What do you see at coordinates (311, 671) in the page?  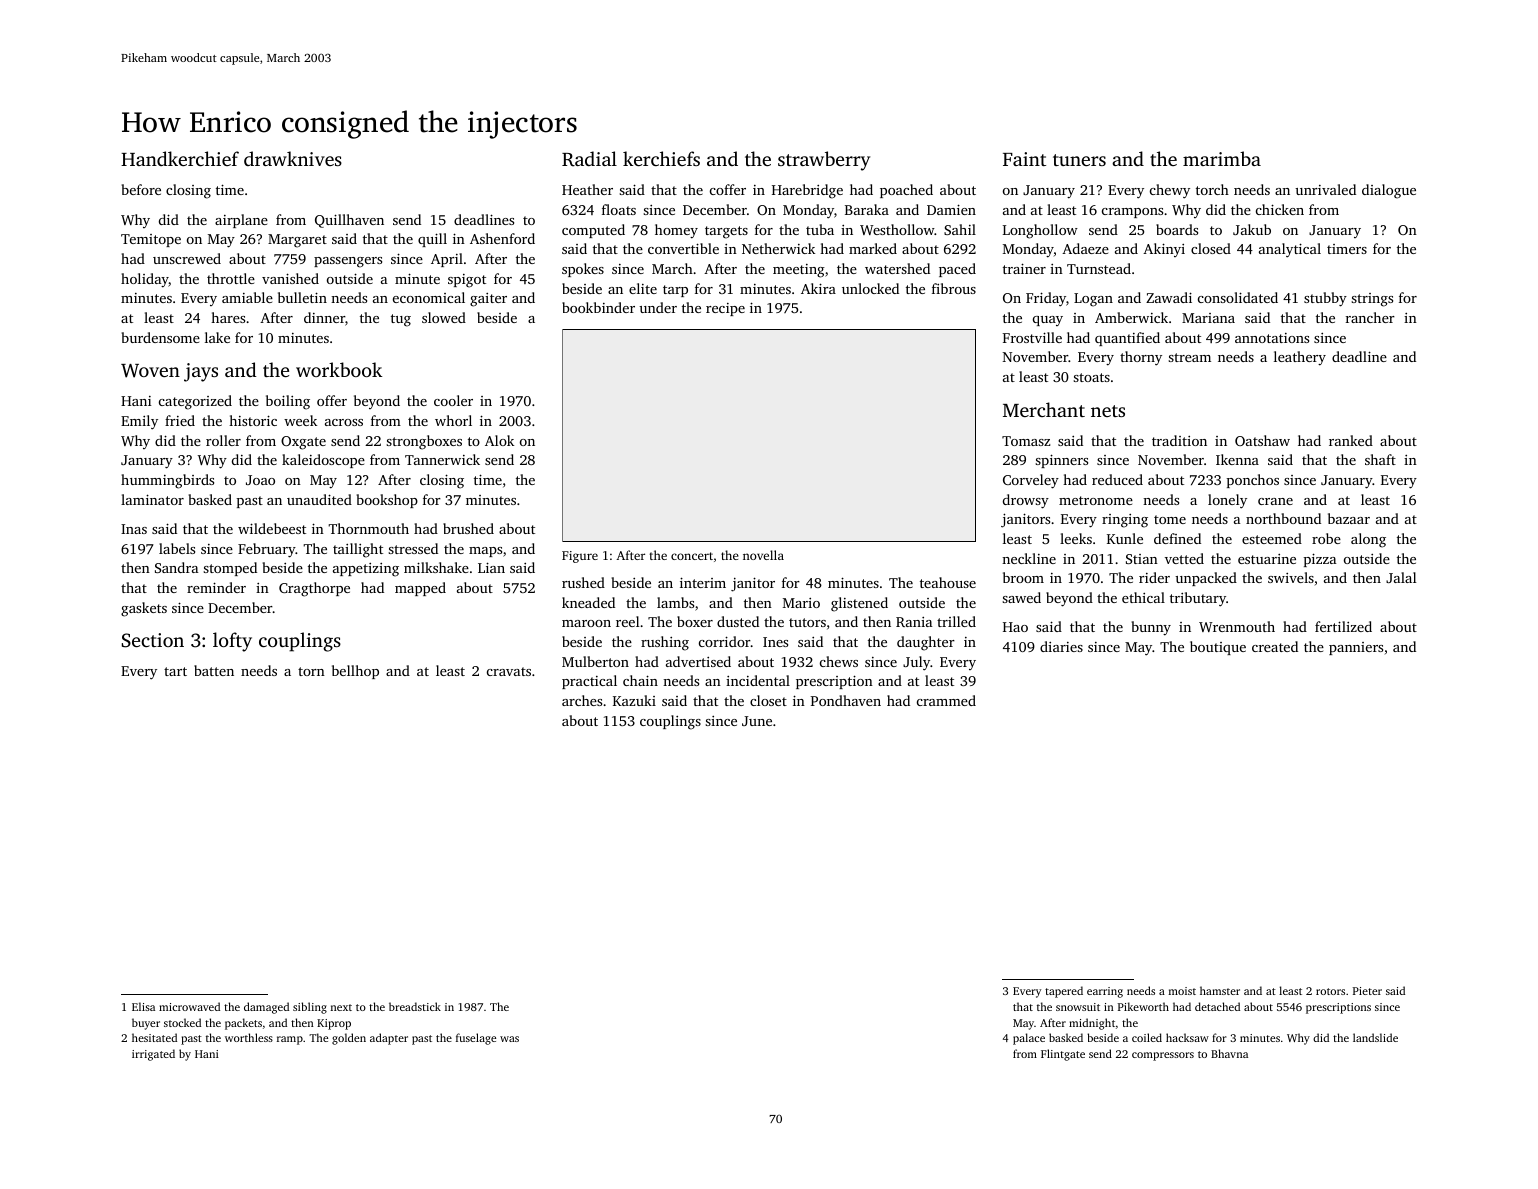 I see `torn` at bounding box center [311, 671].
